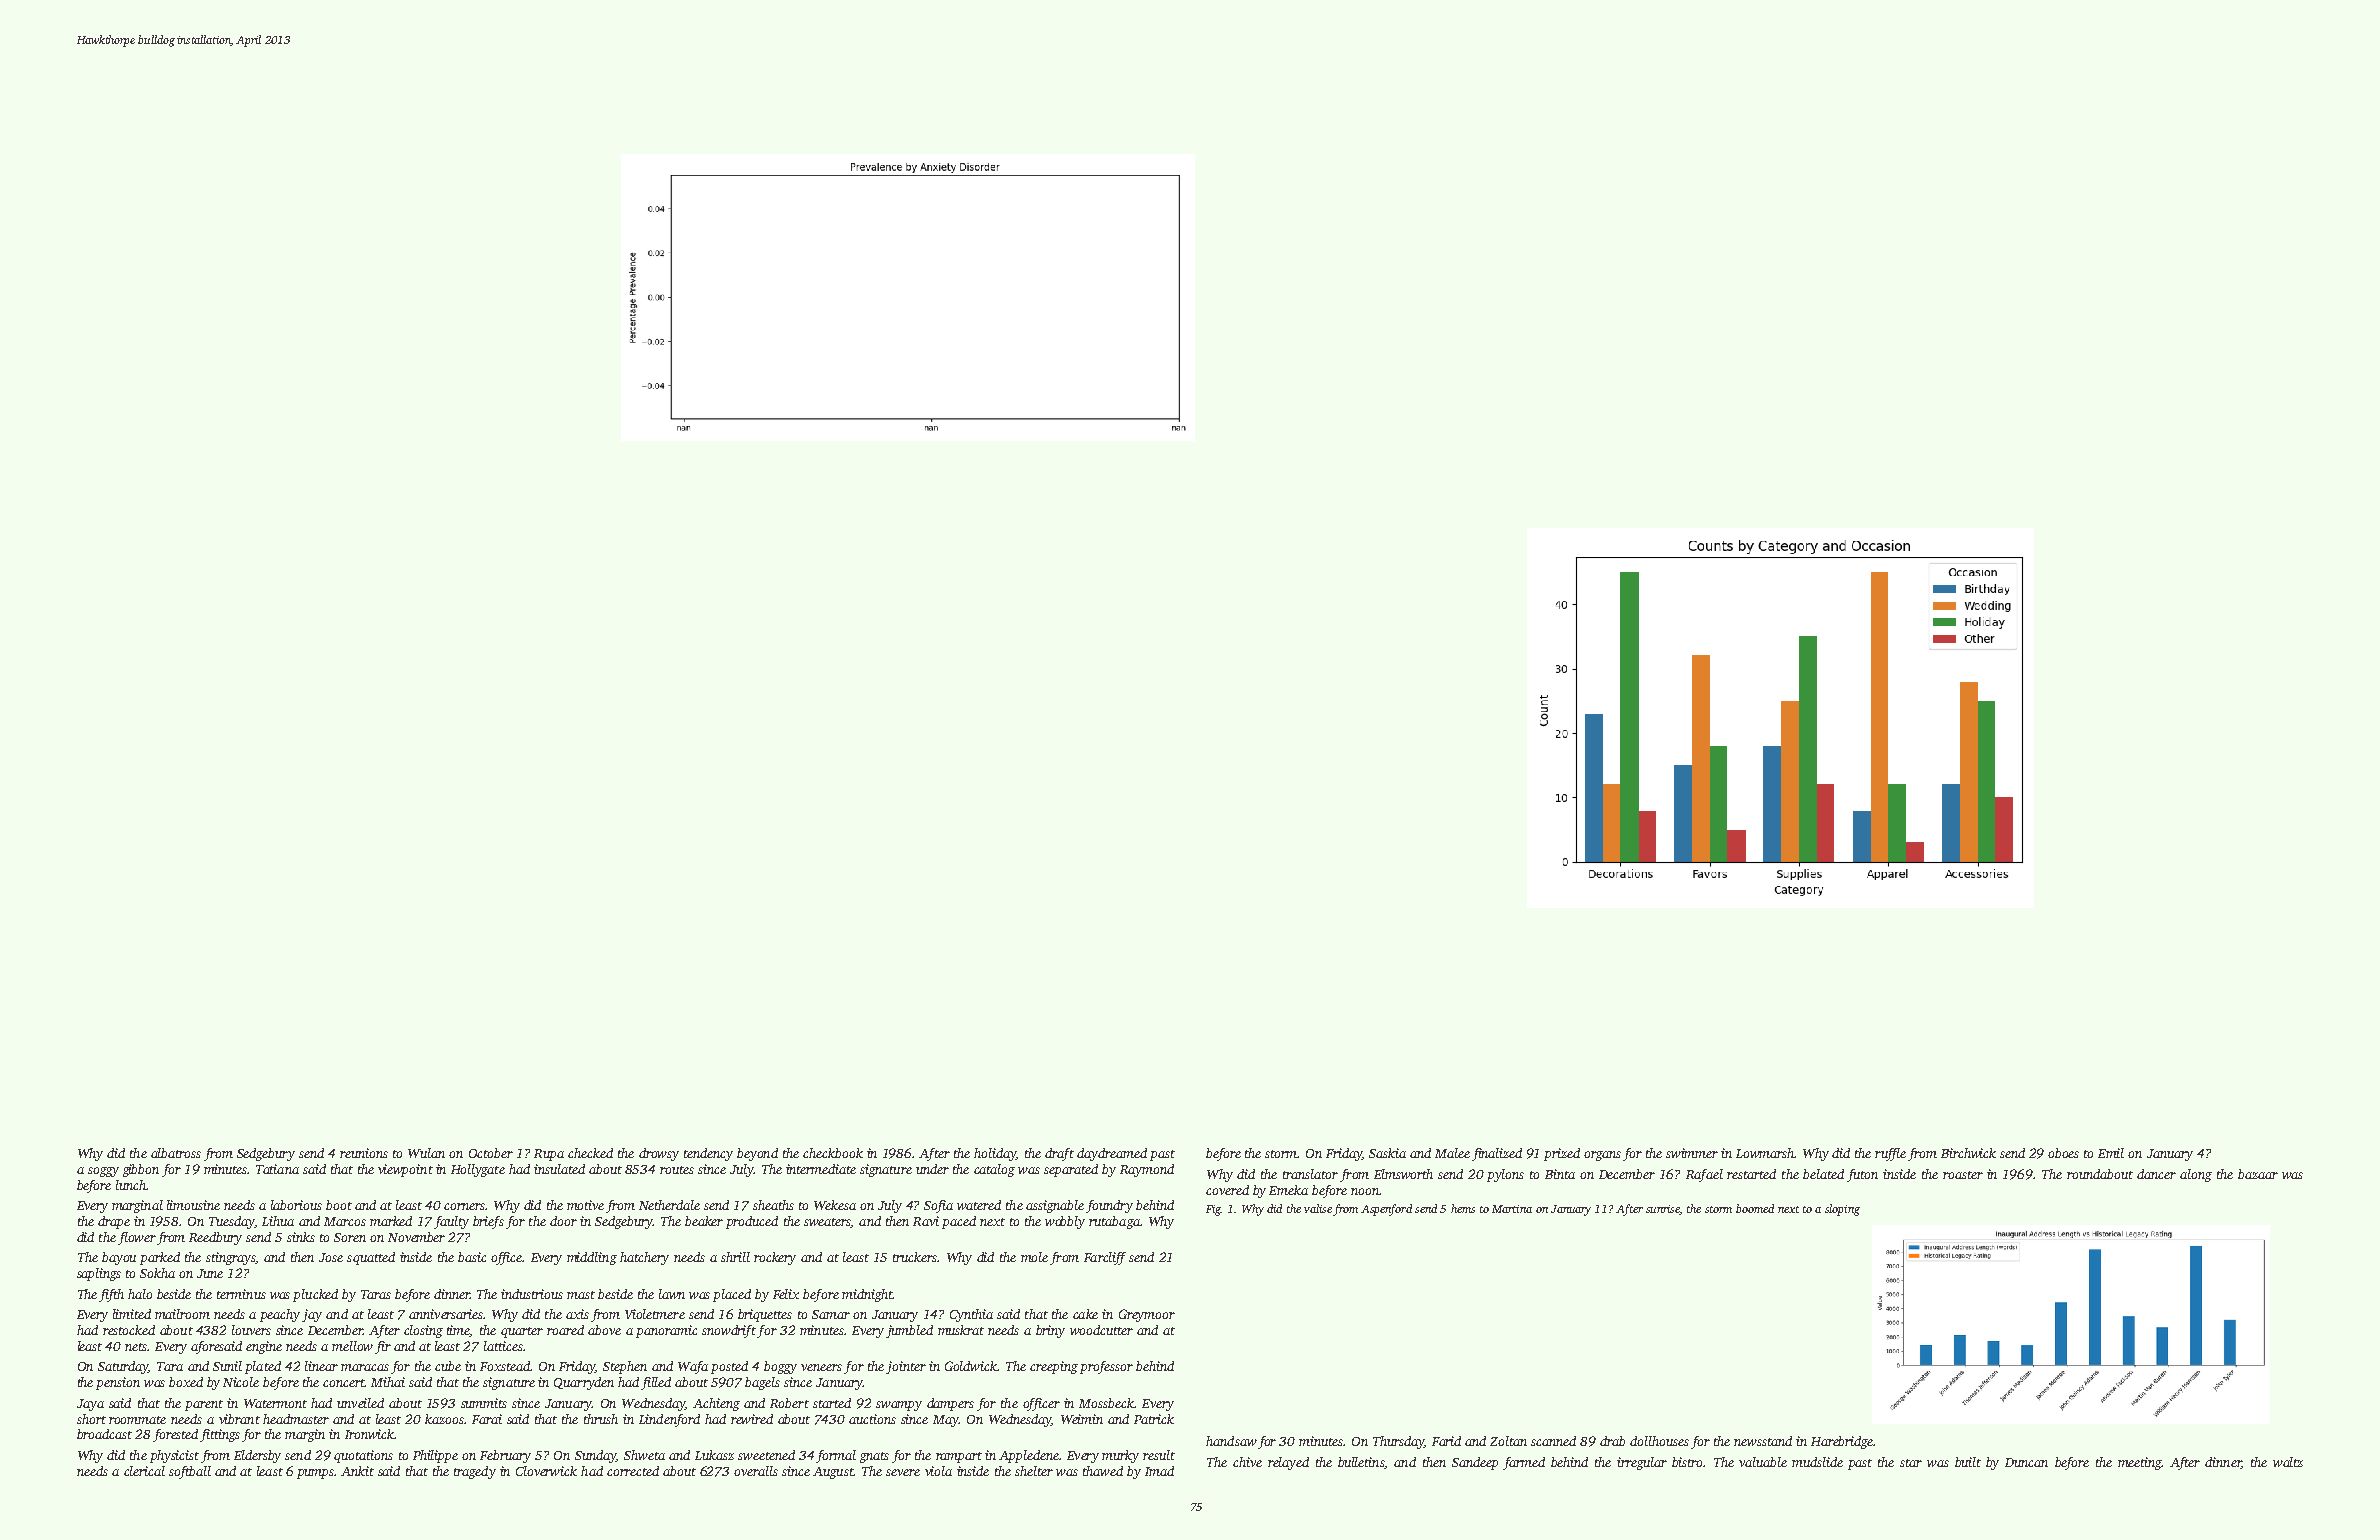 The width and height of the image is (2380, 1540). I want to click on restocked, so click(129, 1330).
